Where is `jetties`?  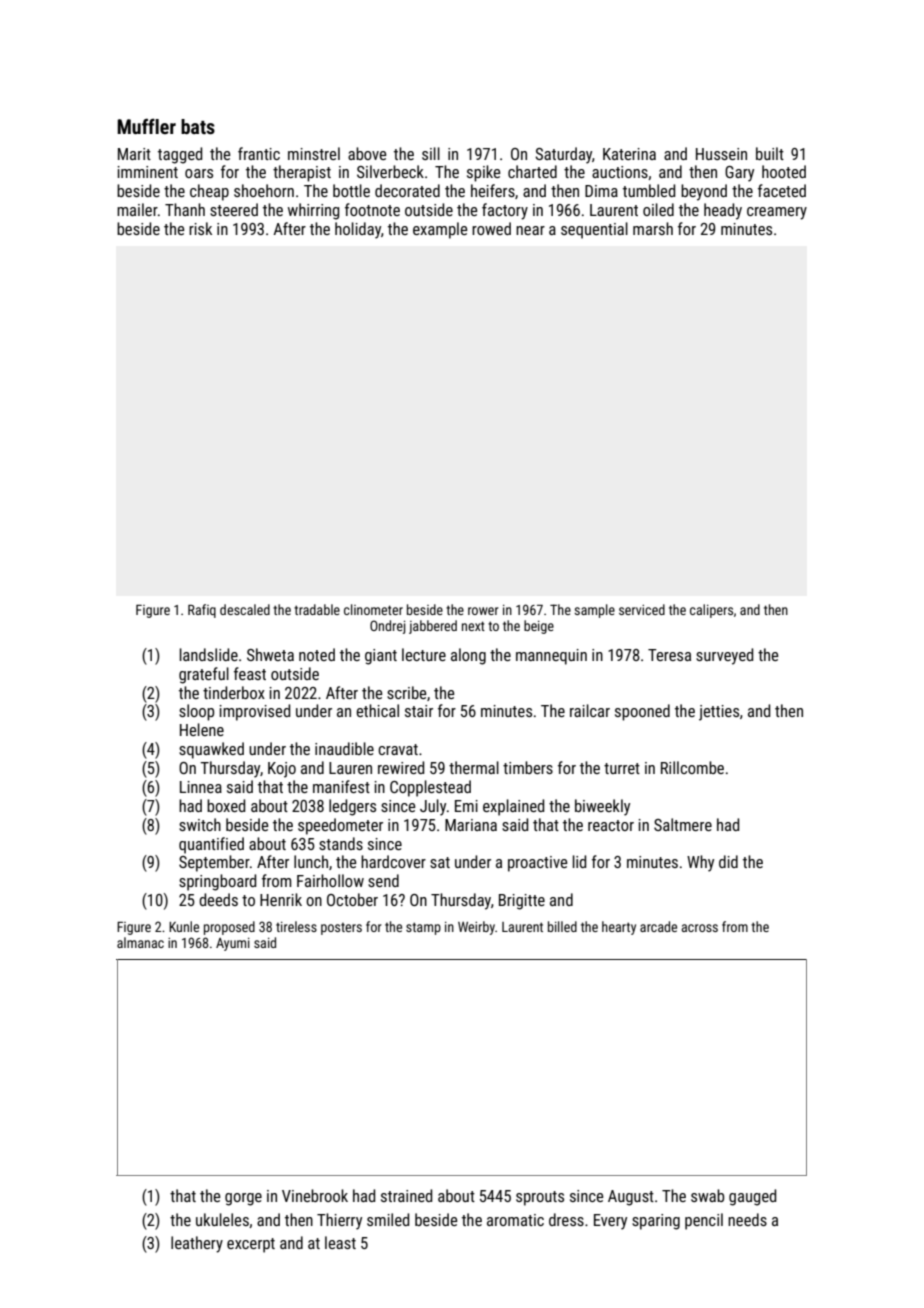 jetties is located at coordinates (719, 713).
